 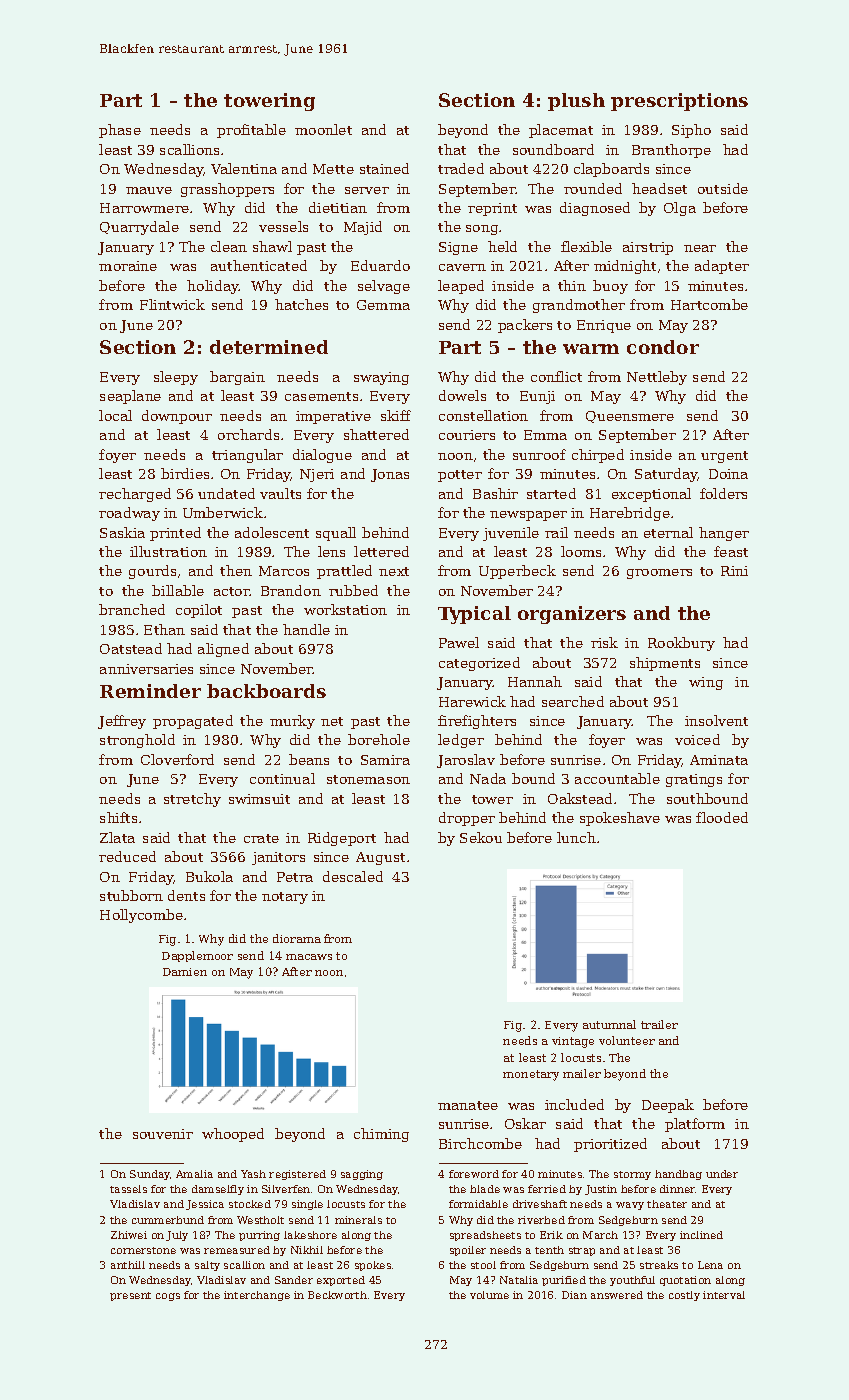 I want to click on tassels, so click(x=128, y=1189).
